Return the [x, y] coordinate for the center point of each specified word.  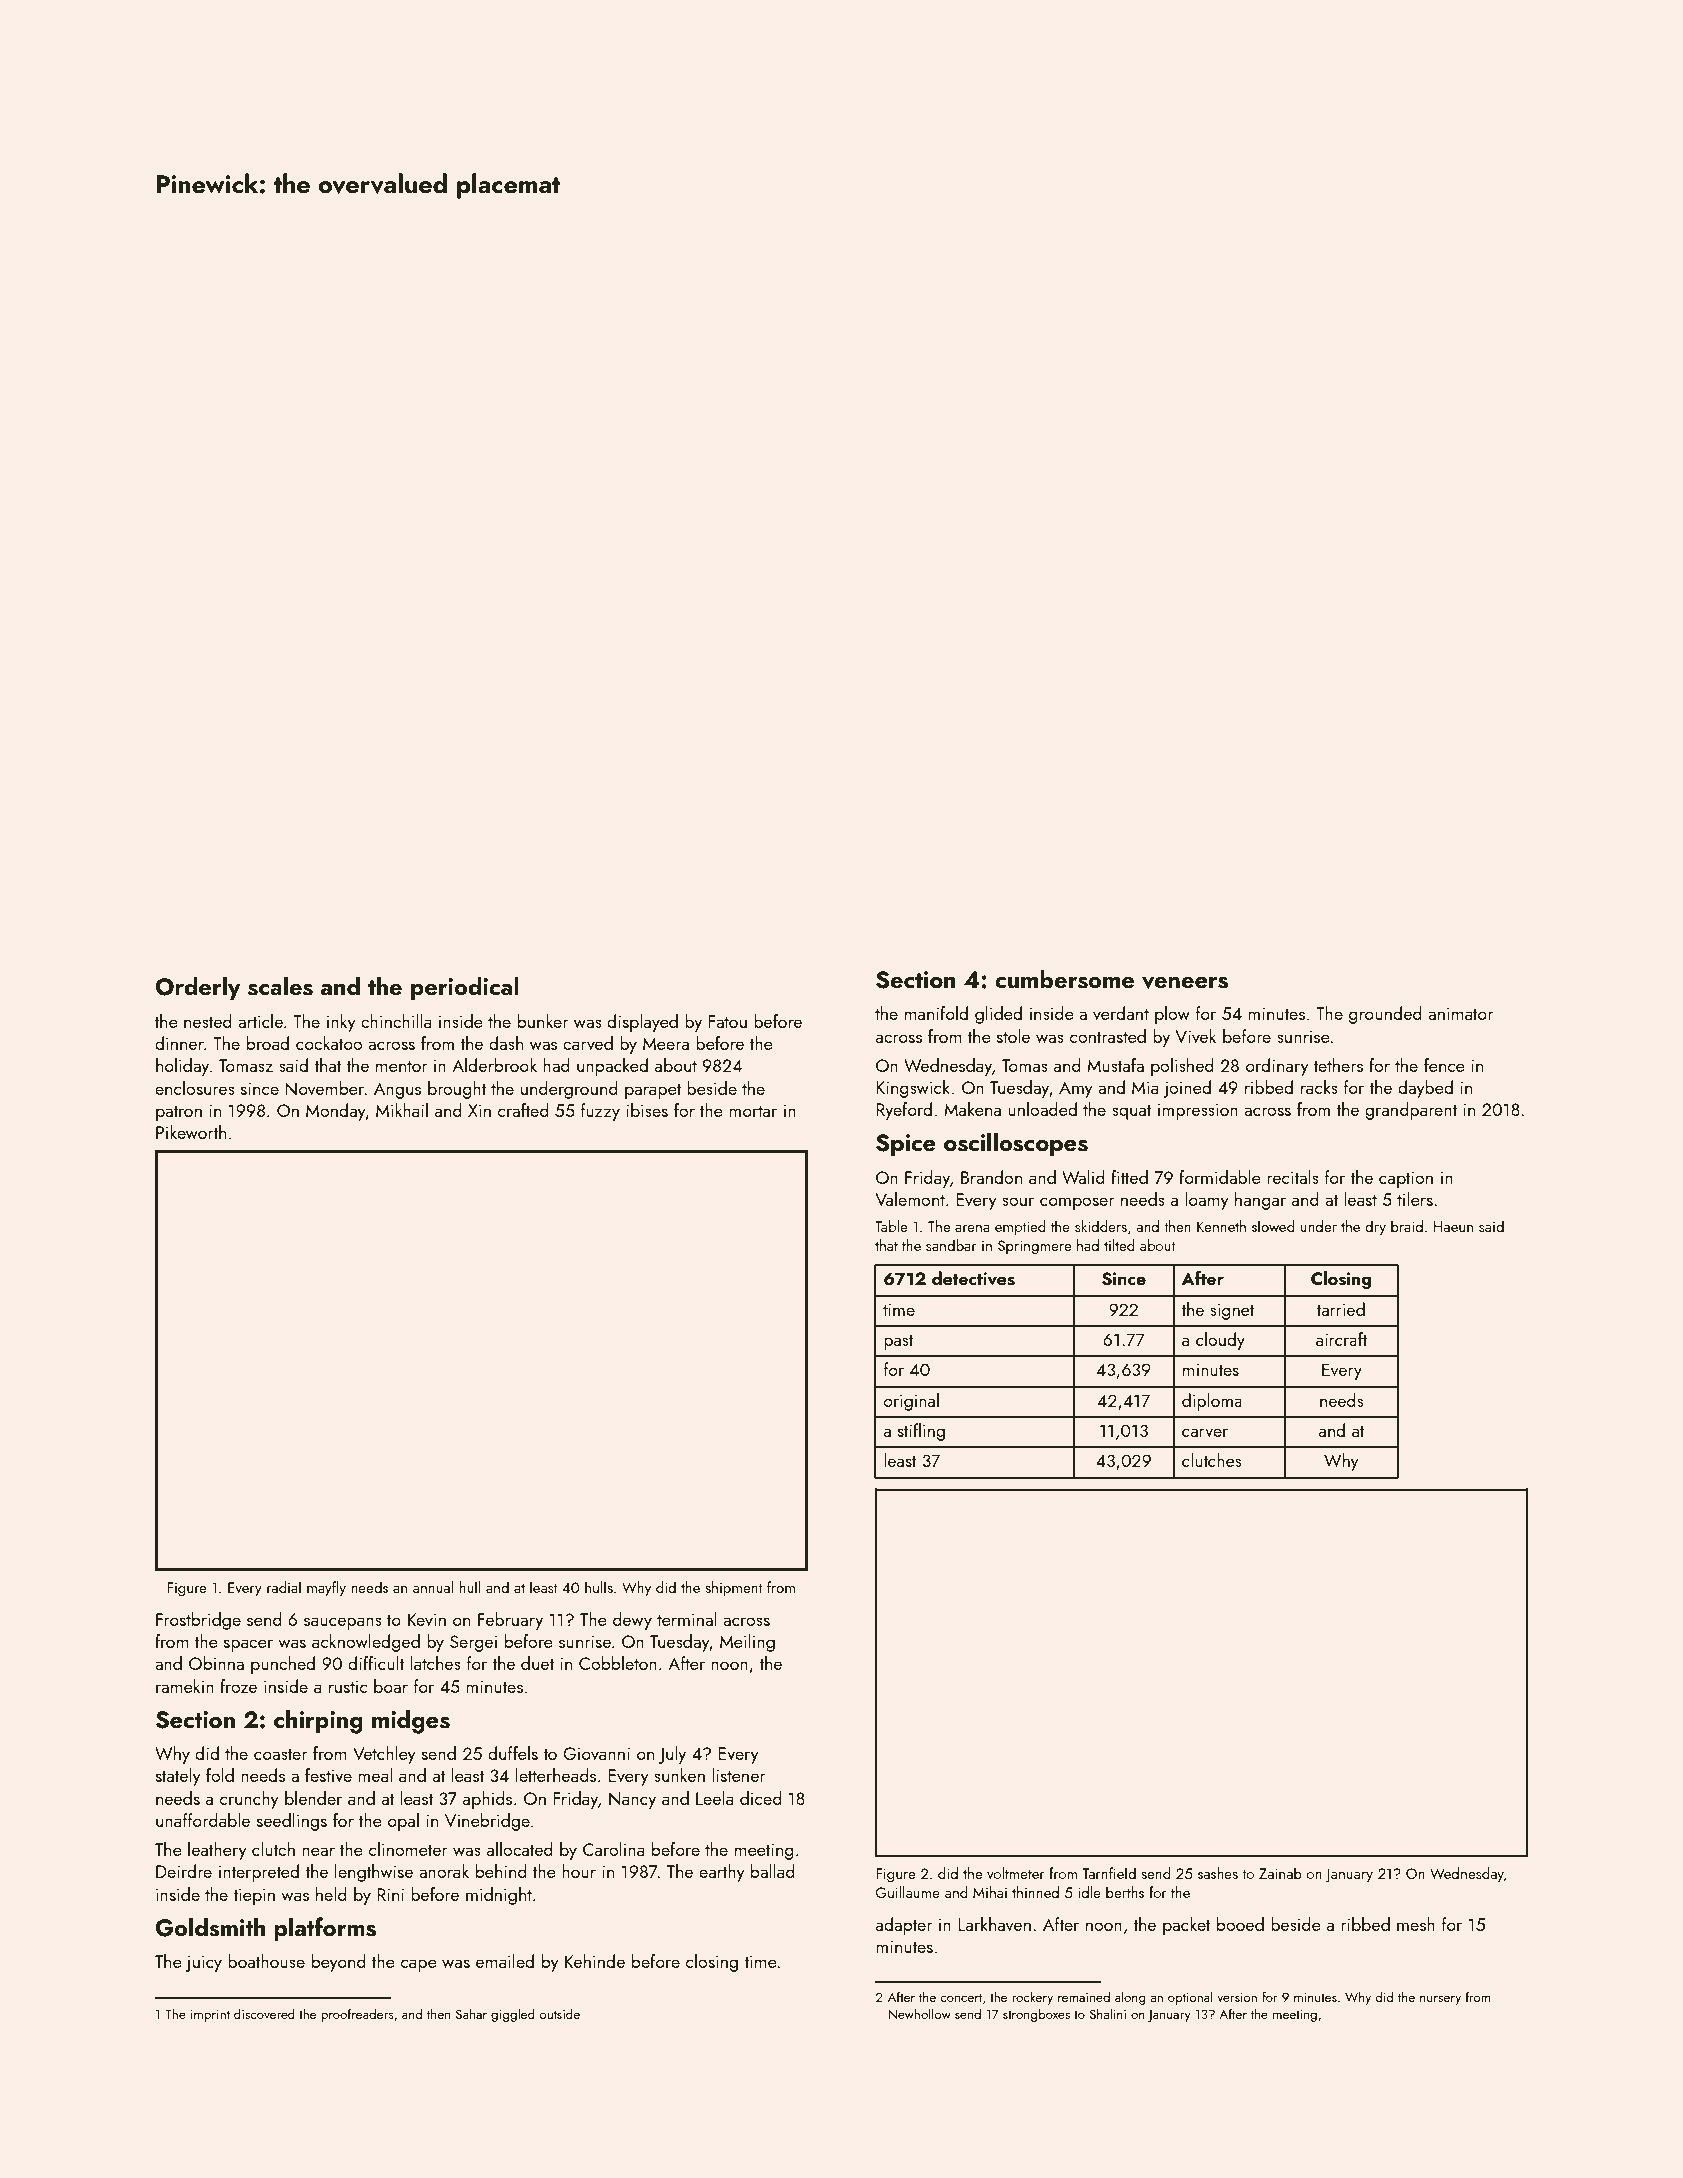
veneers [1185, 983]
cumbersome [1064, 979]
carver [1205, 1432]
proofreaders [357, 2015]
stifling [921, 1432]
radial [284, 1587]
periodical [465, 988]
